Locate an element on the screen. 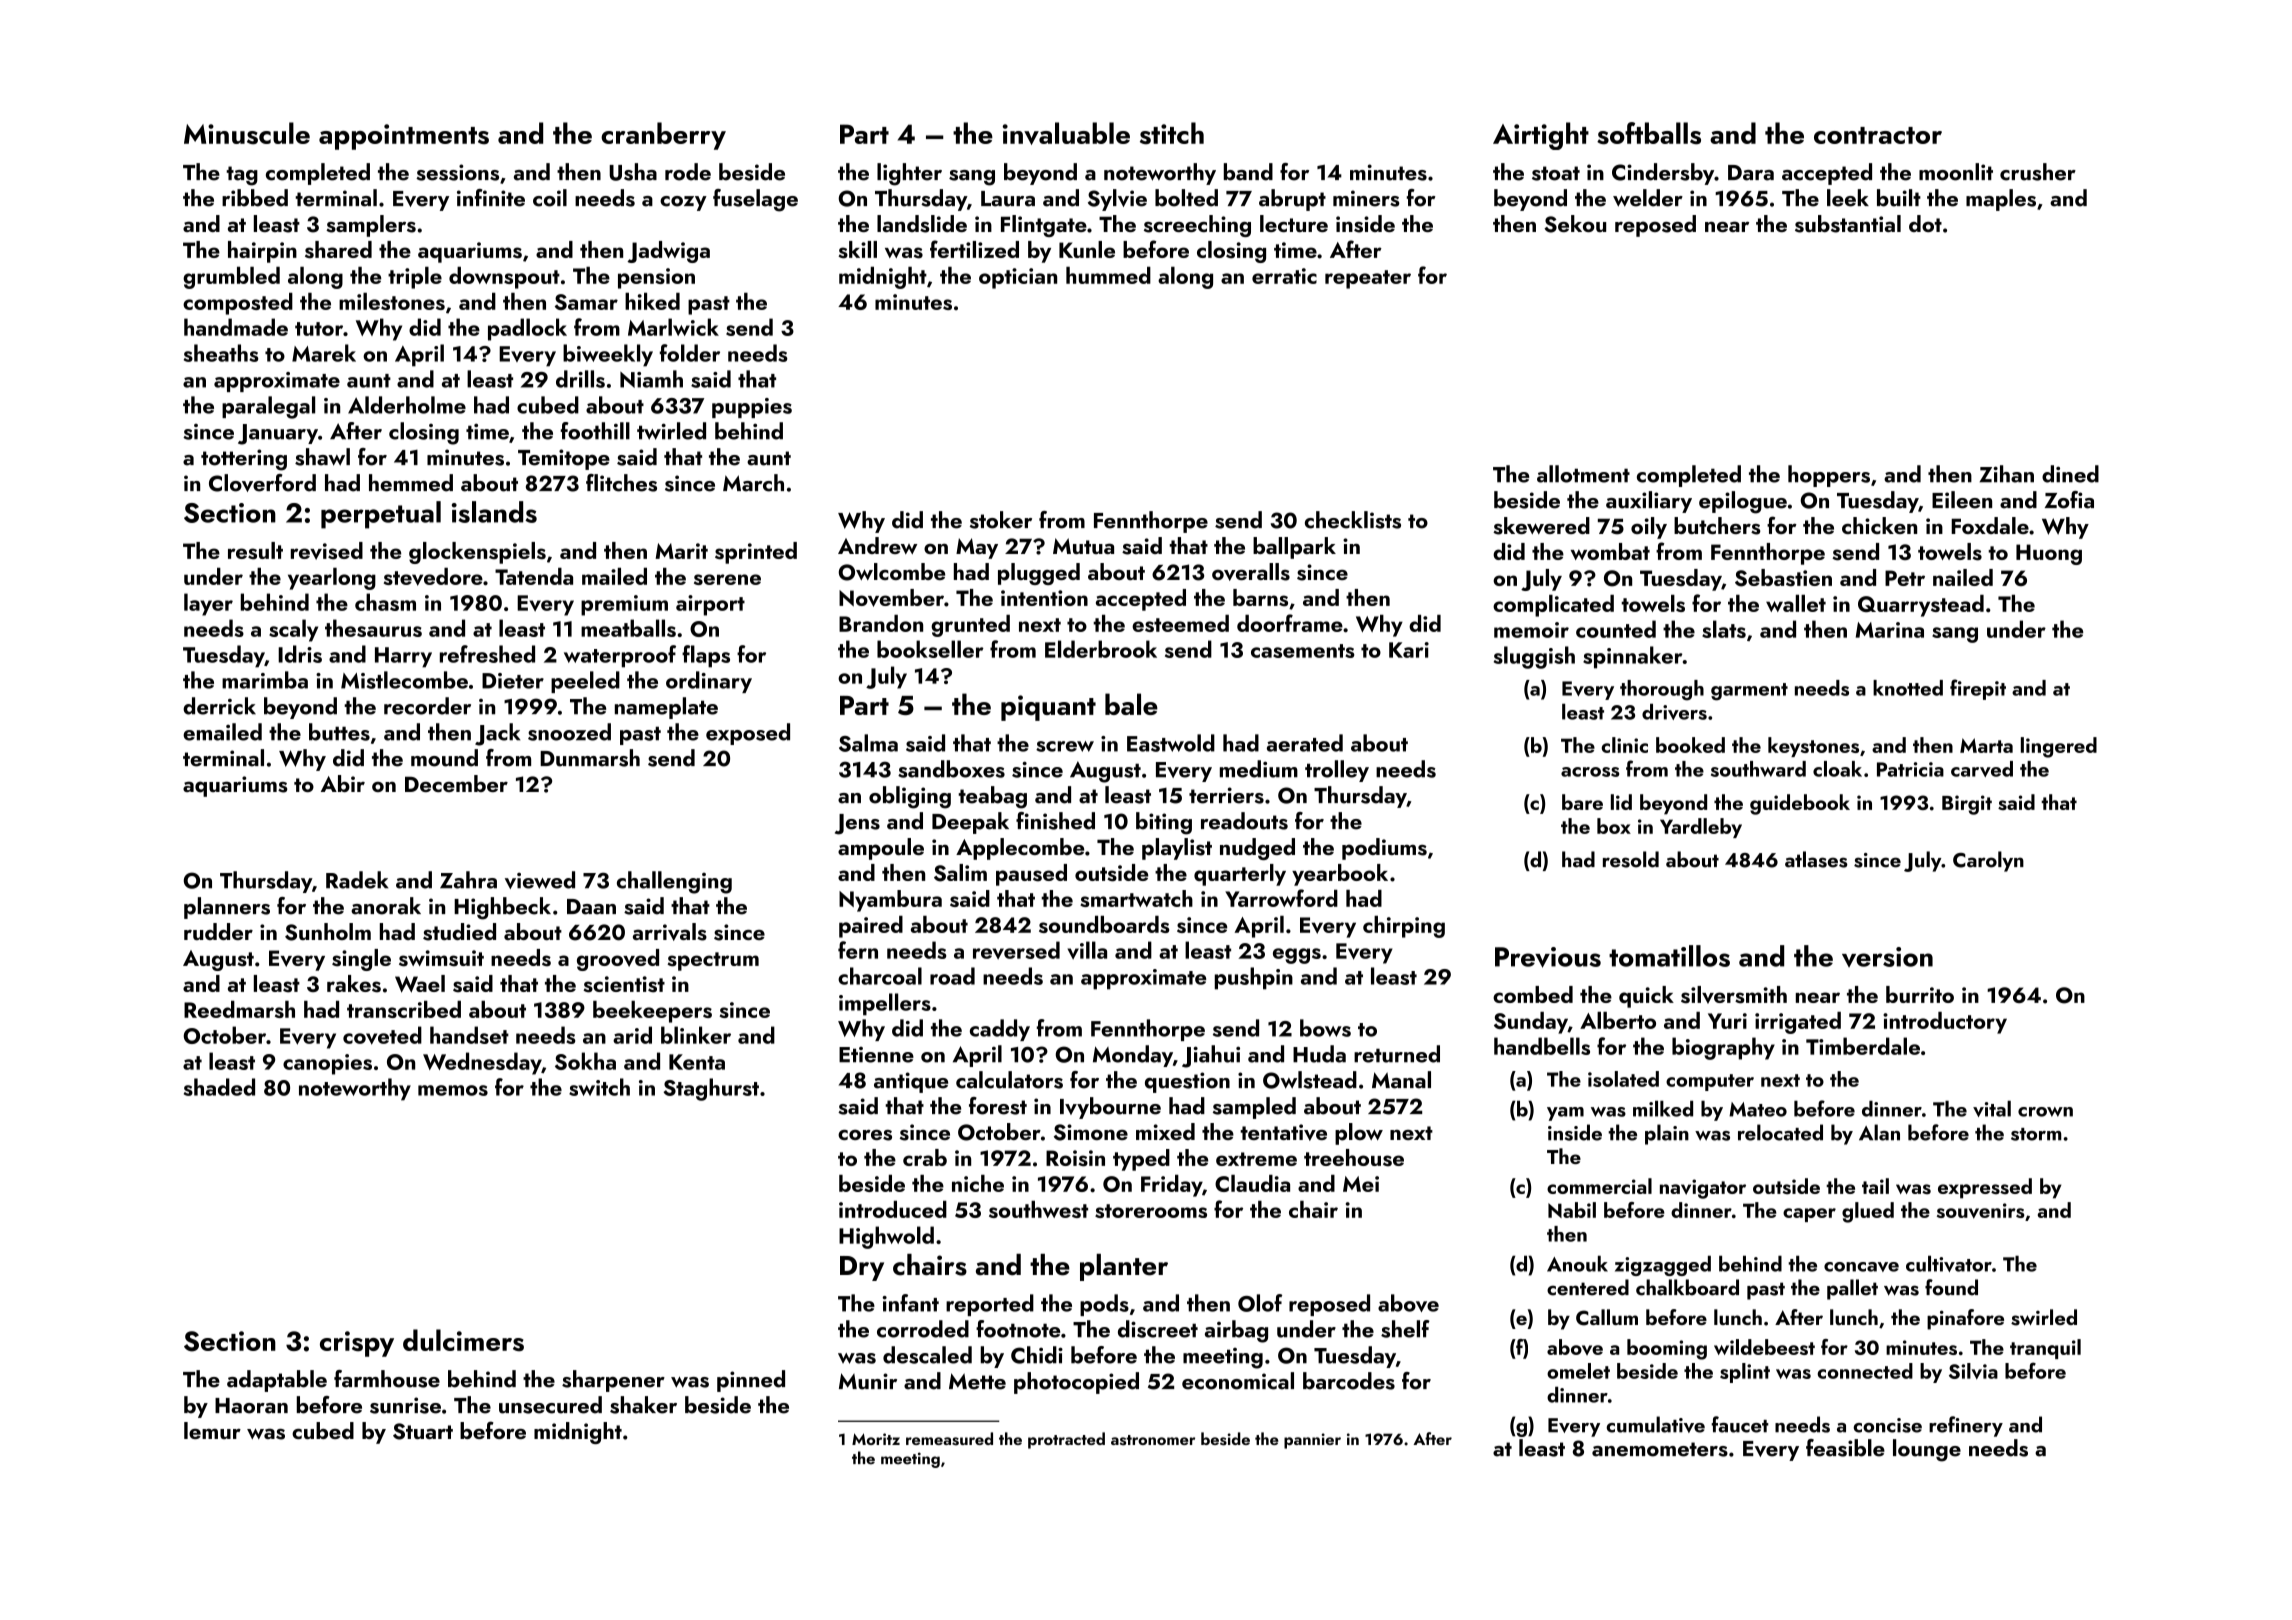  Minuscule is located at coordinates (247, 133).
